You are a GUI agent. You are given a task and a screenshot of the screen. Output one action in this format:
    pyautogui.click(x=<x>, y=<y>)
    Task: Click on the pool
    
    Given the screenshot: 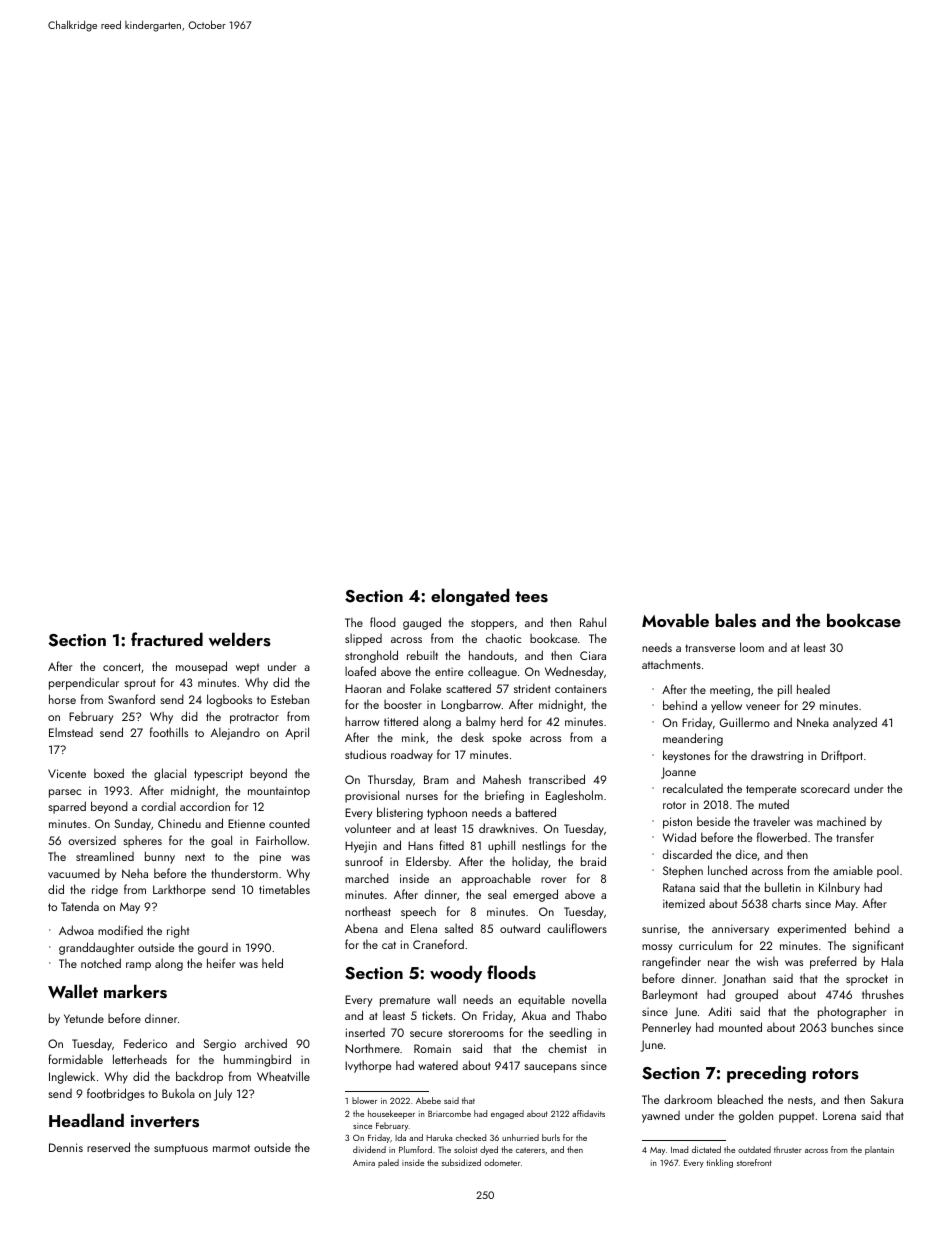 What is the action you would take?
    pyautogui.click(x=888, y=872)
